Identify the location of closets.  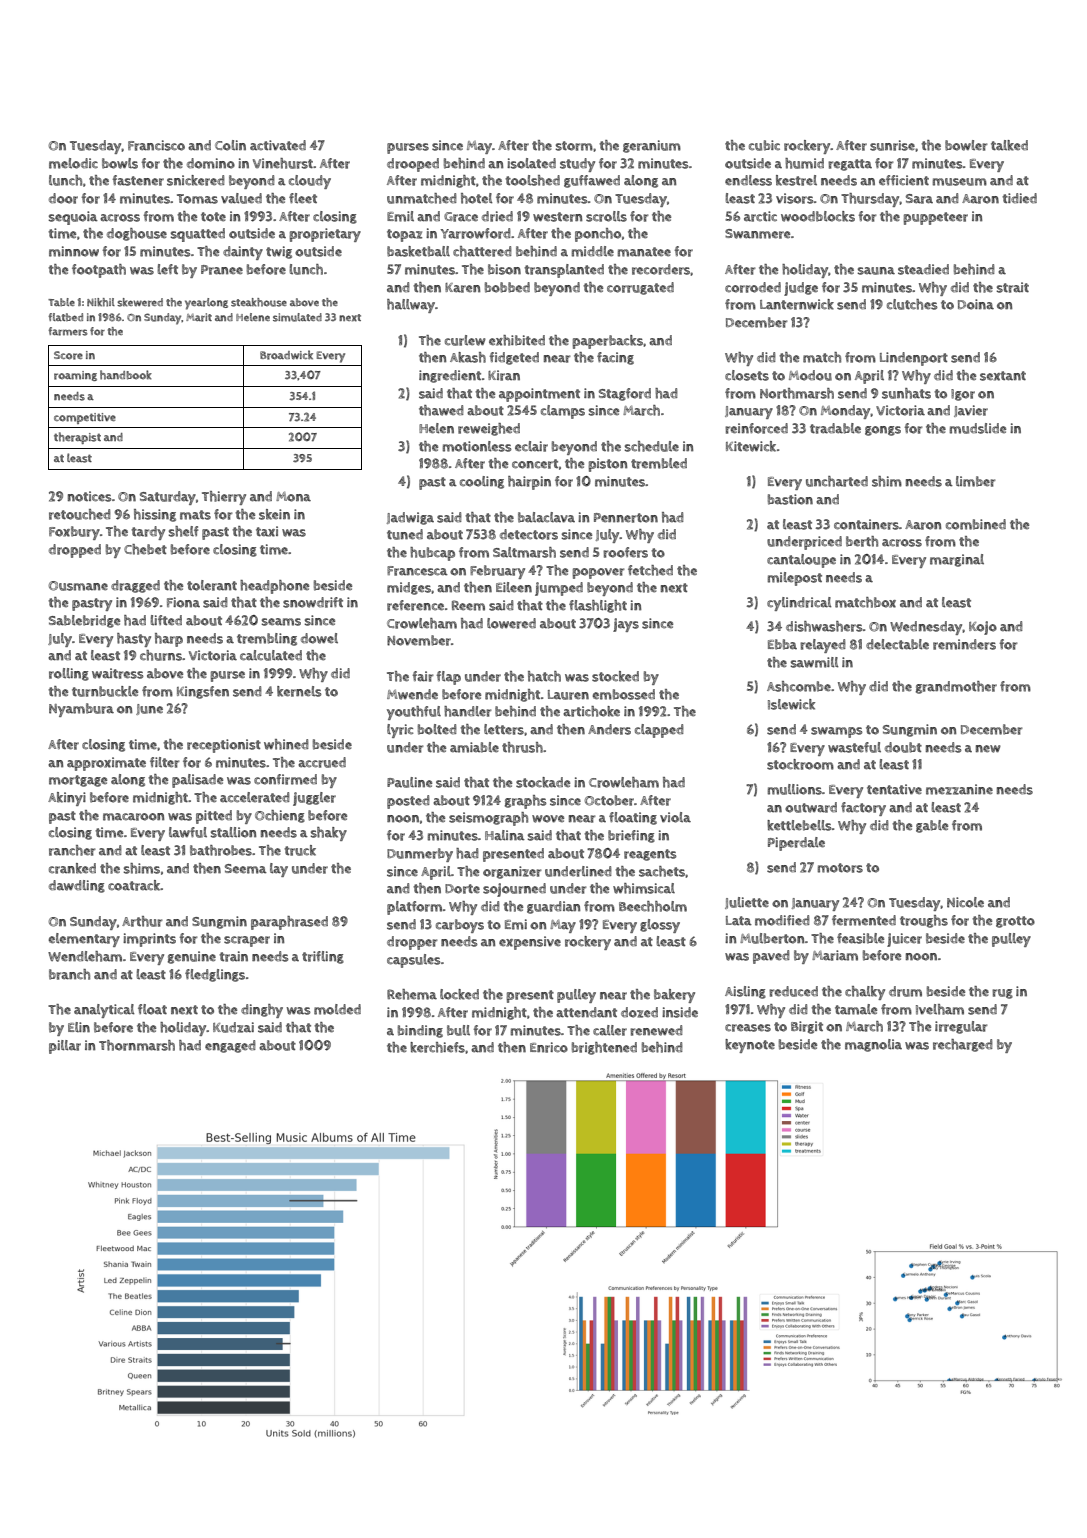
(747, 375).
